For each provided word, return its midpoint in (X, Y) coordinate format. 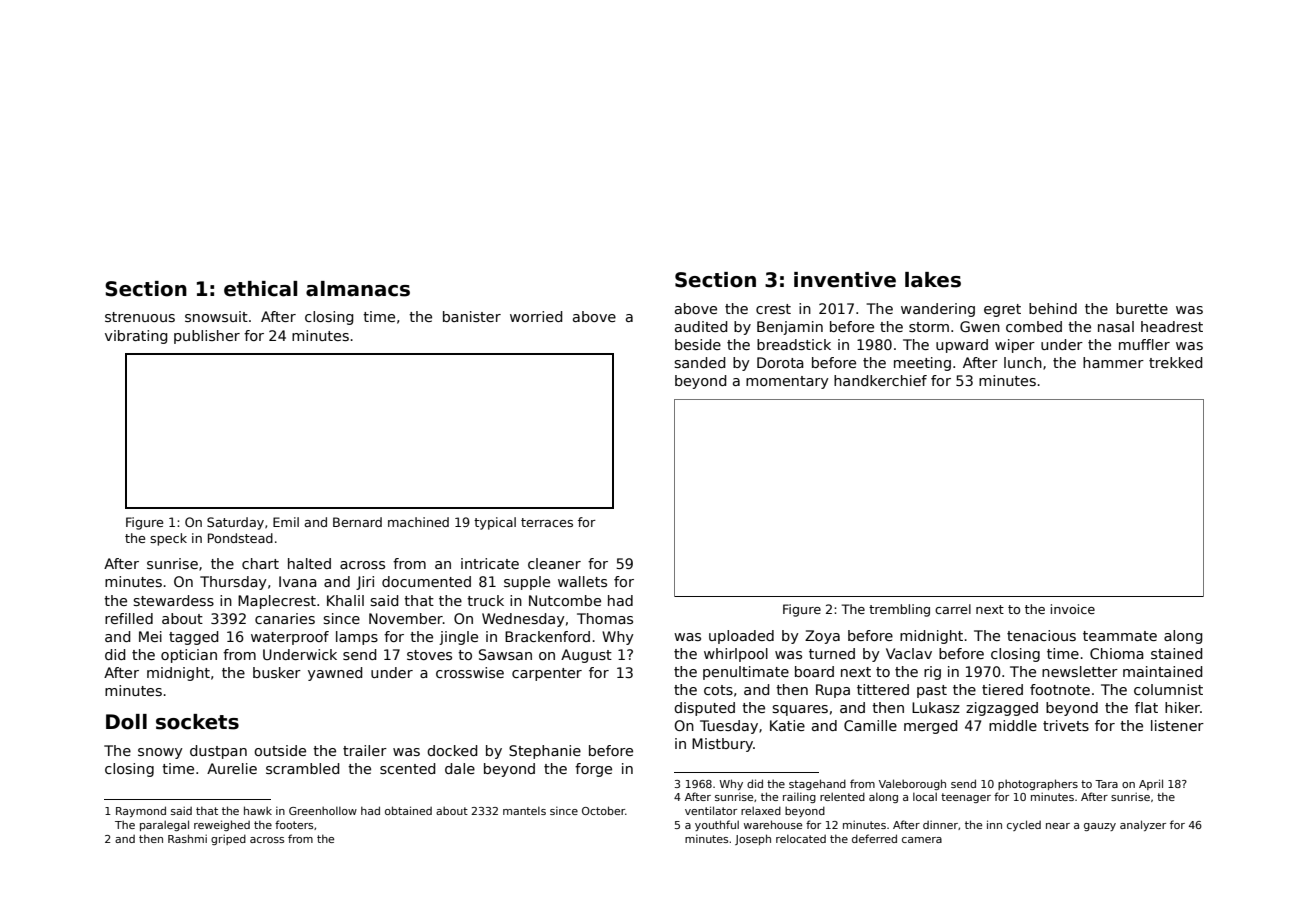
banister (472, 316)
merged (930, 727)
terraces (547, 522)
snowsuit (216, 316)
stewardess (173, 600)
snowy (160, 753)
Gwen (980, 326)
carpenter (547, 674)
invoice (1073, 609)
